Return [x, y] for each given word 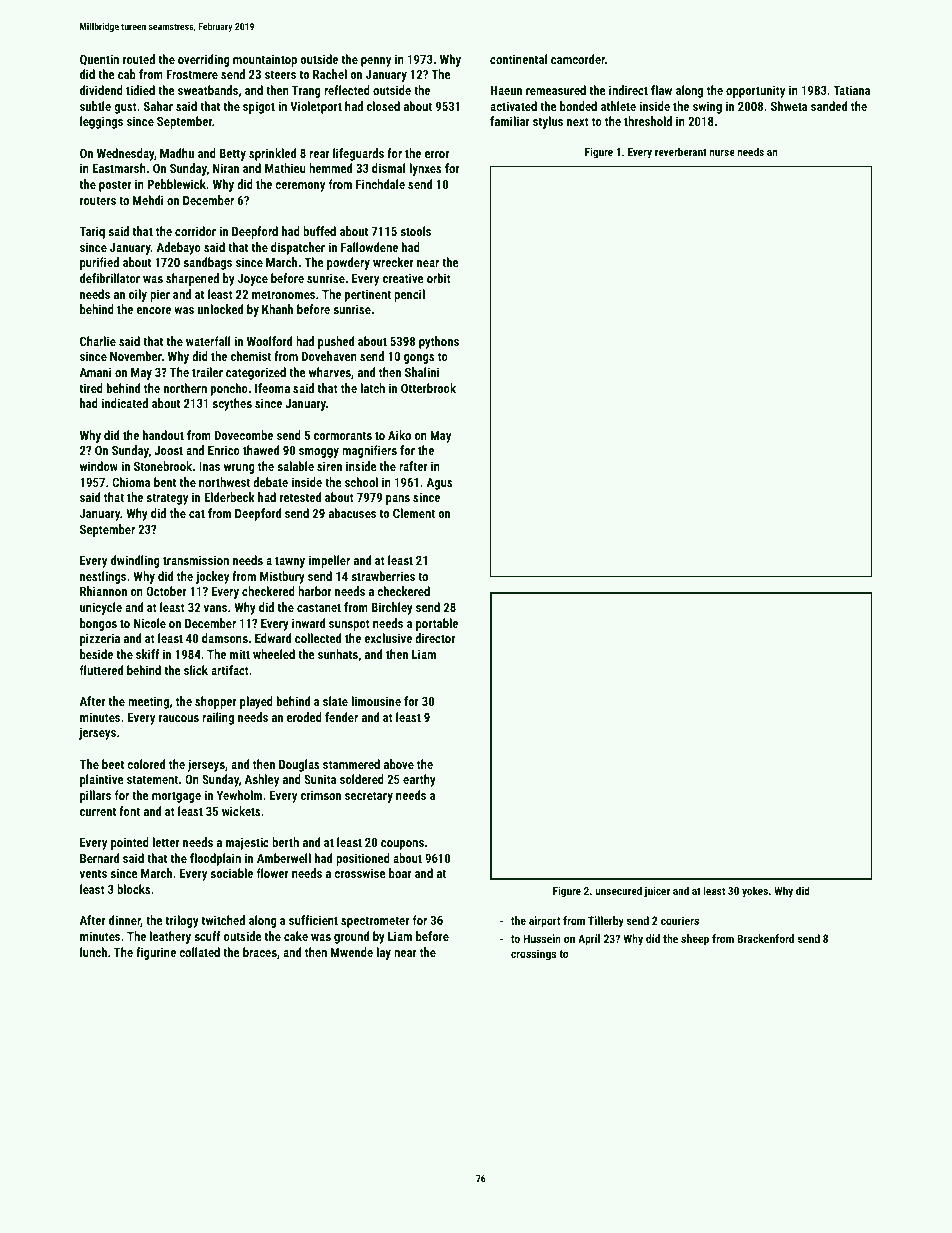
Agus [440, 484]
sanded [829, 106]
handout [163, 435]
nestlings [103, 577]
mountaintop [265, 60]
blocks [134, 889]
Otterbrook [428, 388]
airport [545, 922]
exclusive [388, 638]
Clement [414, 513]
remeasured [556, 90]
